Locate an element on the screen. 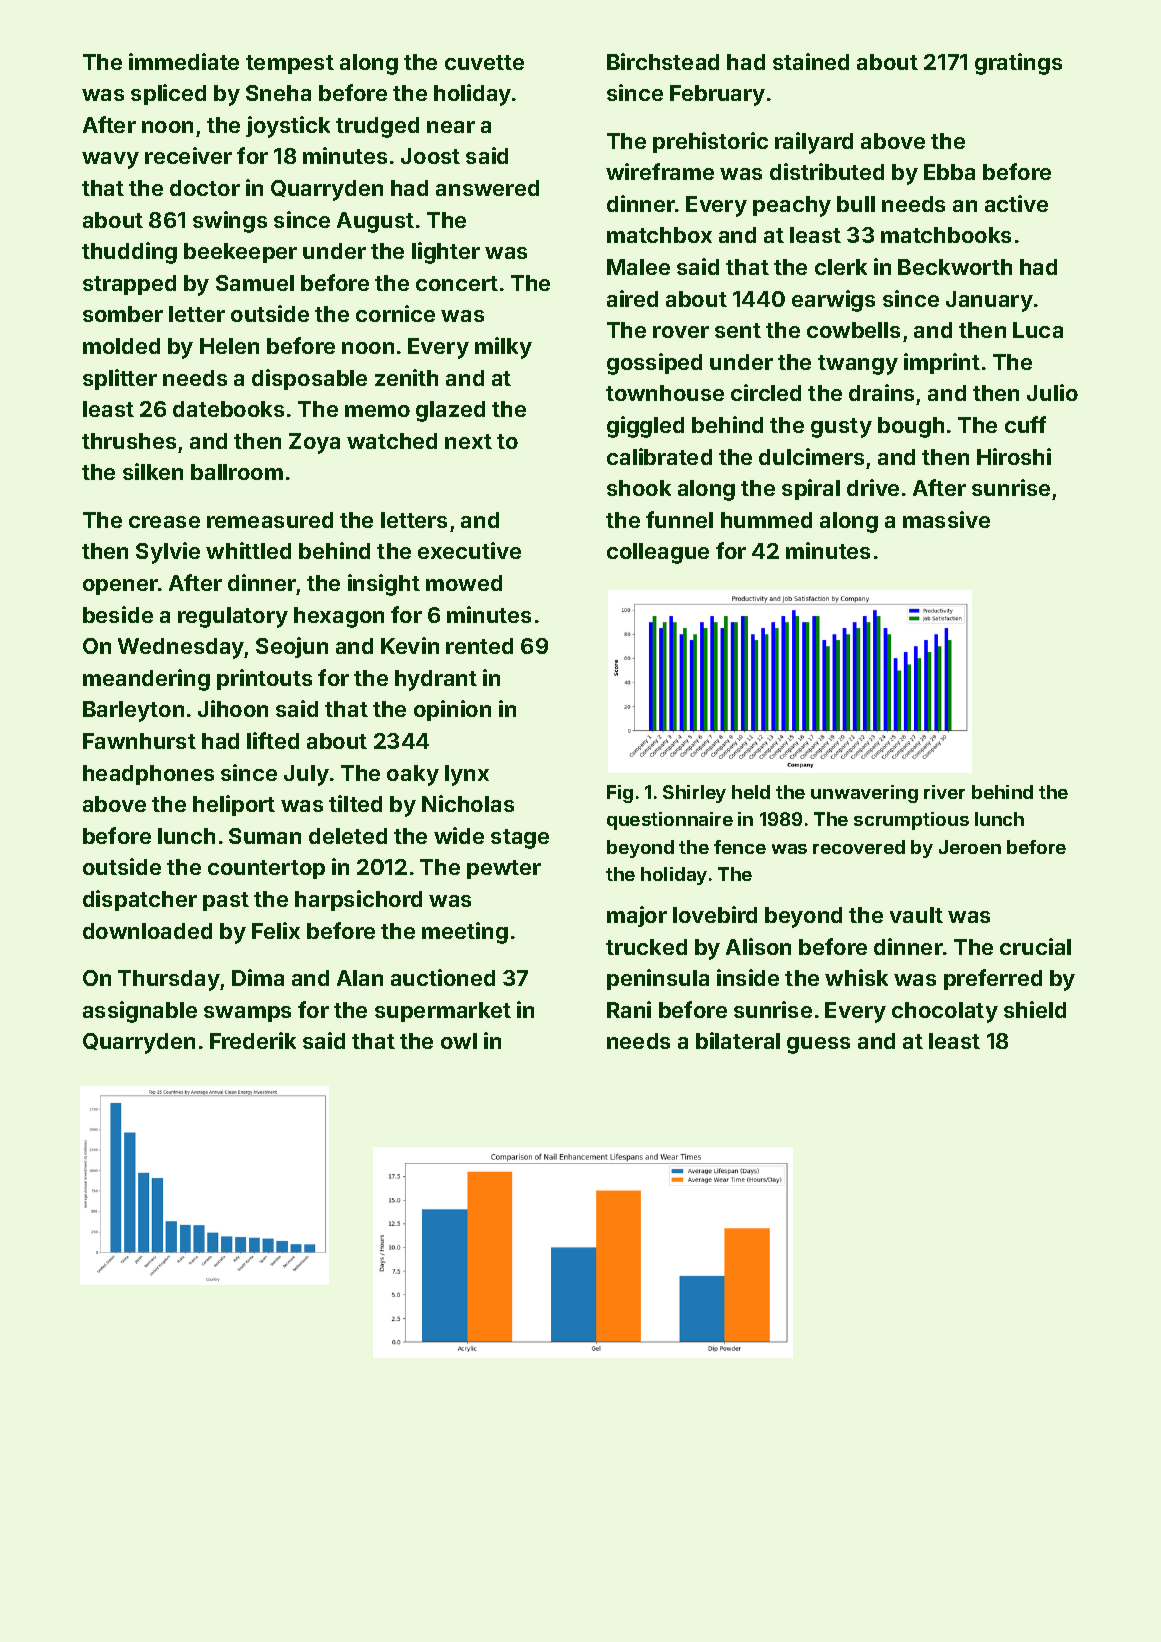  trucked is located at coordinates (646, 947).
